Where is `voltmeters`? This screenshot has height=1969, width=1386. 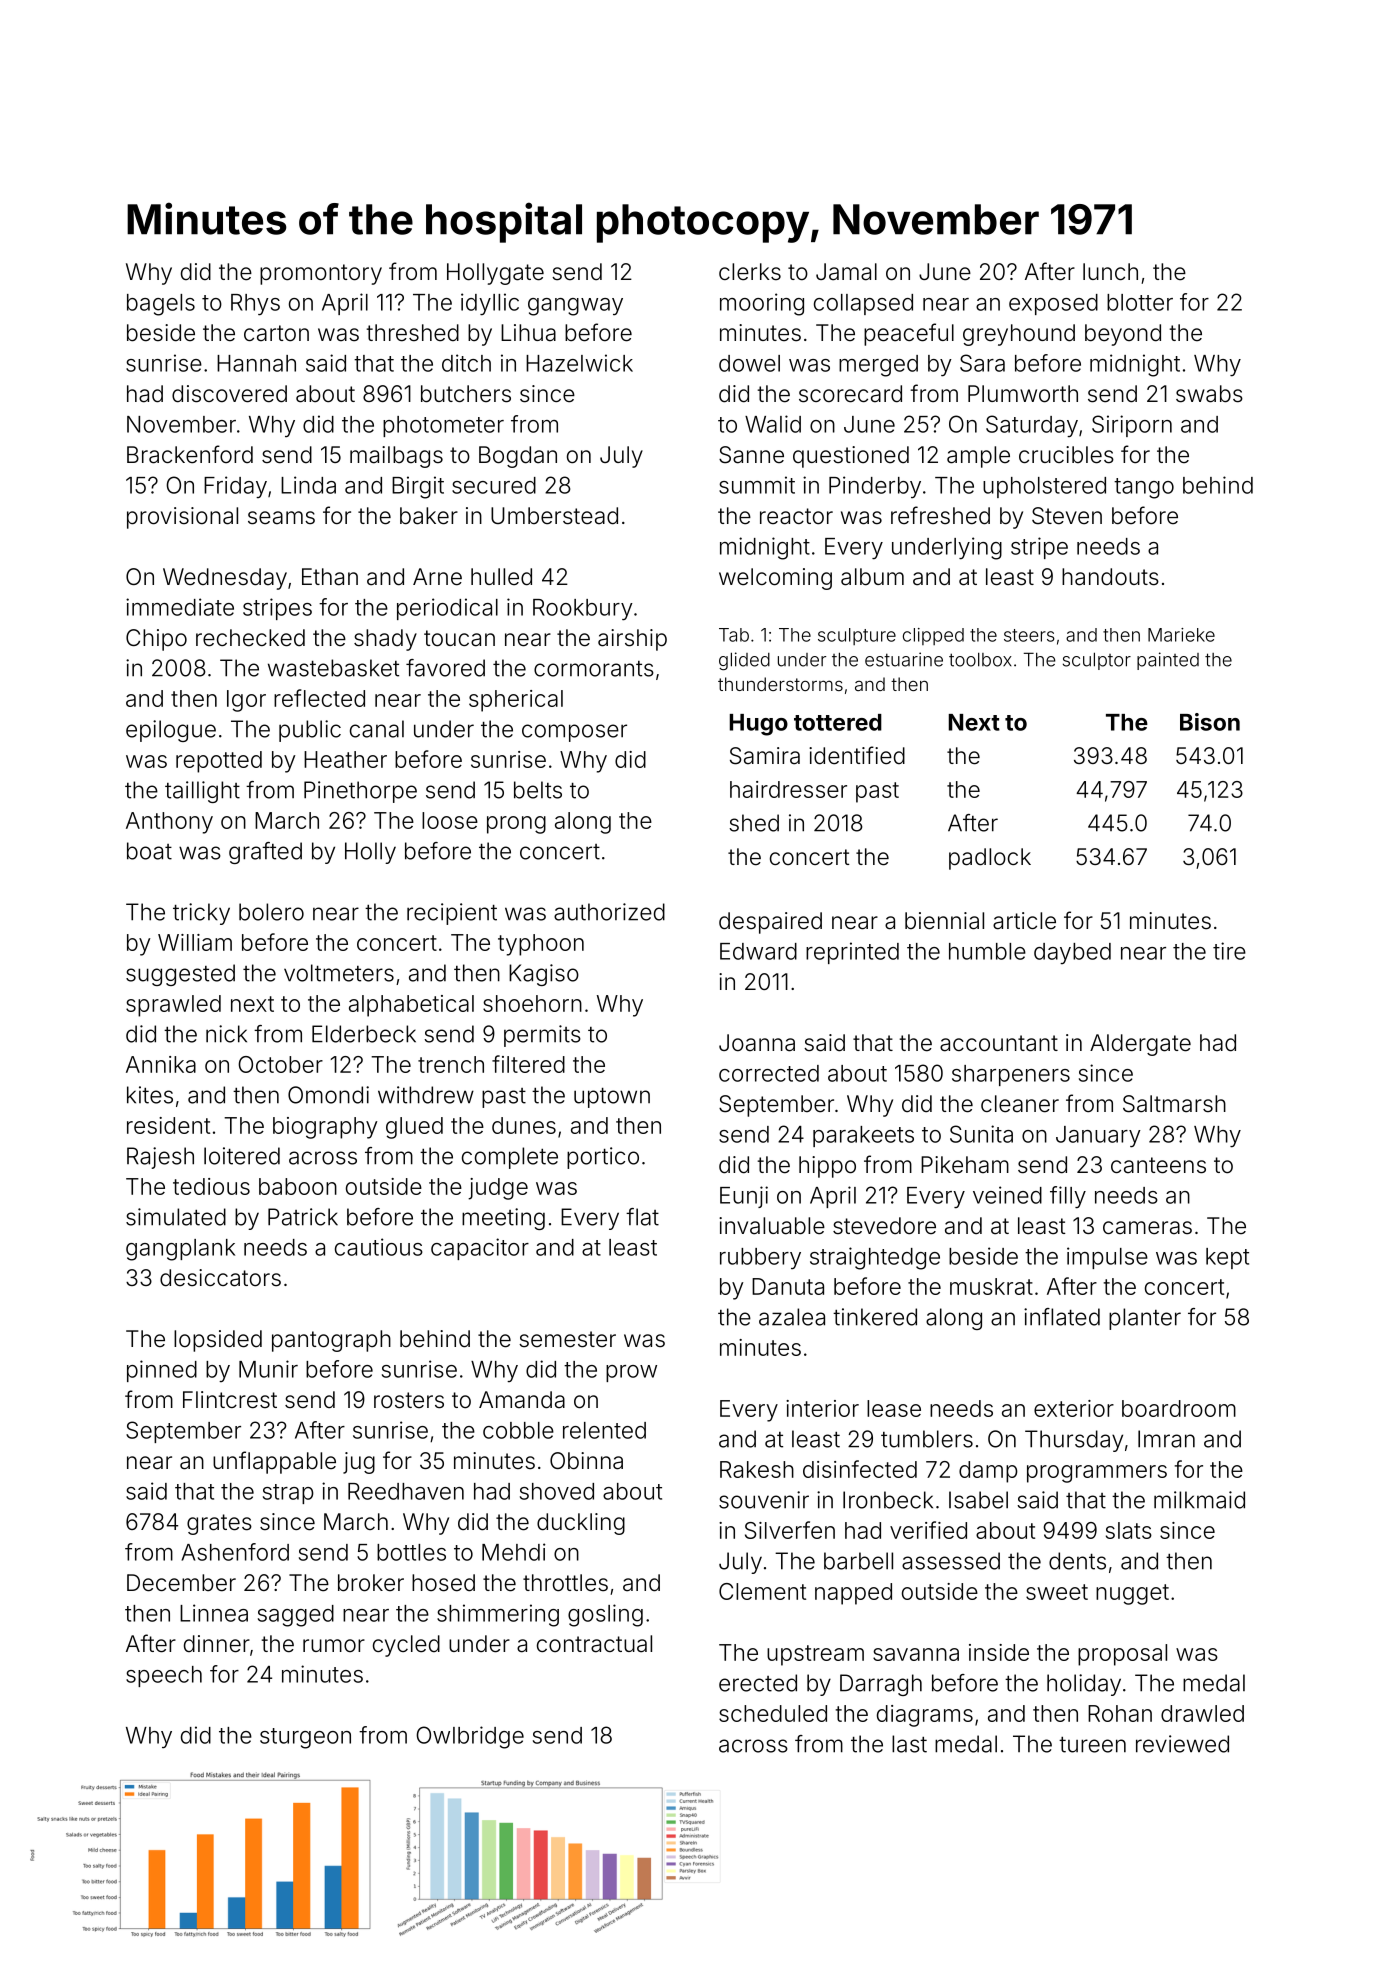
voltmeters is located at coordinates (339, 973).
